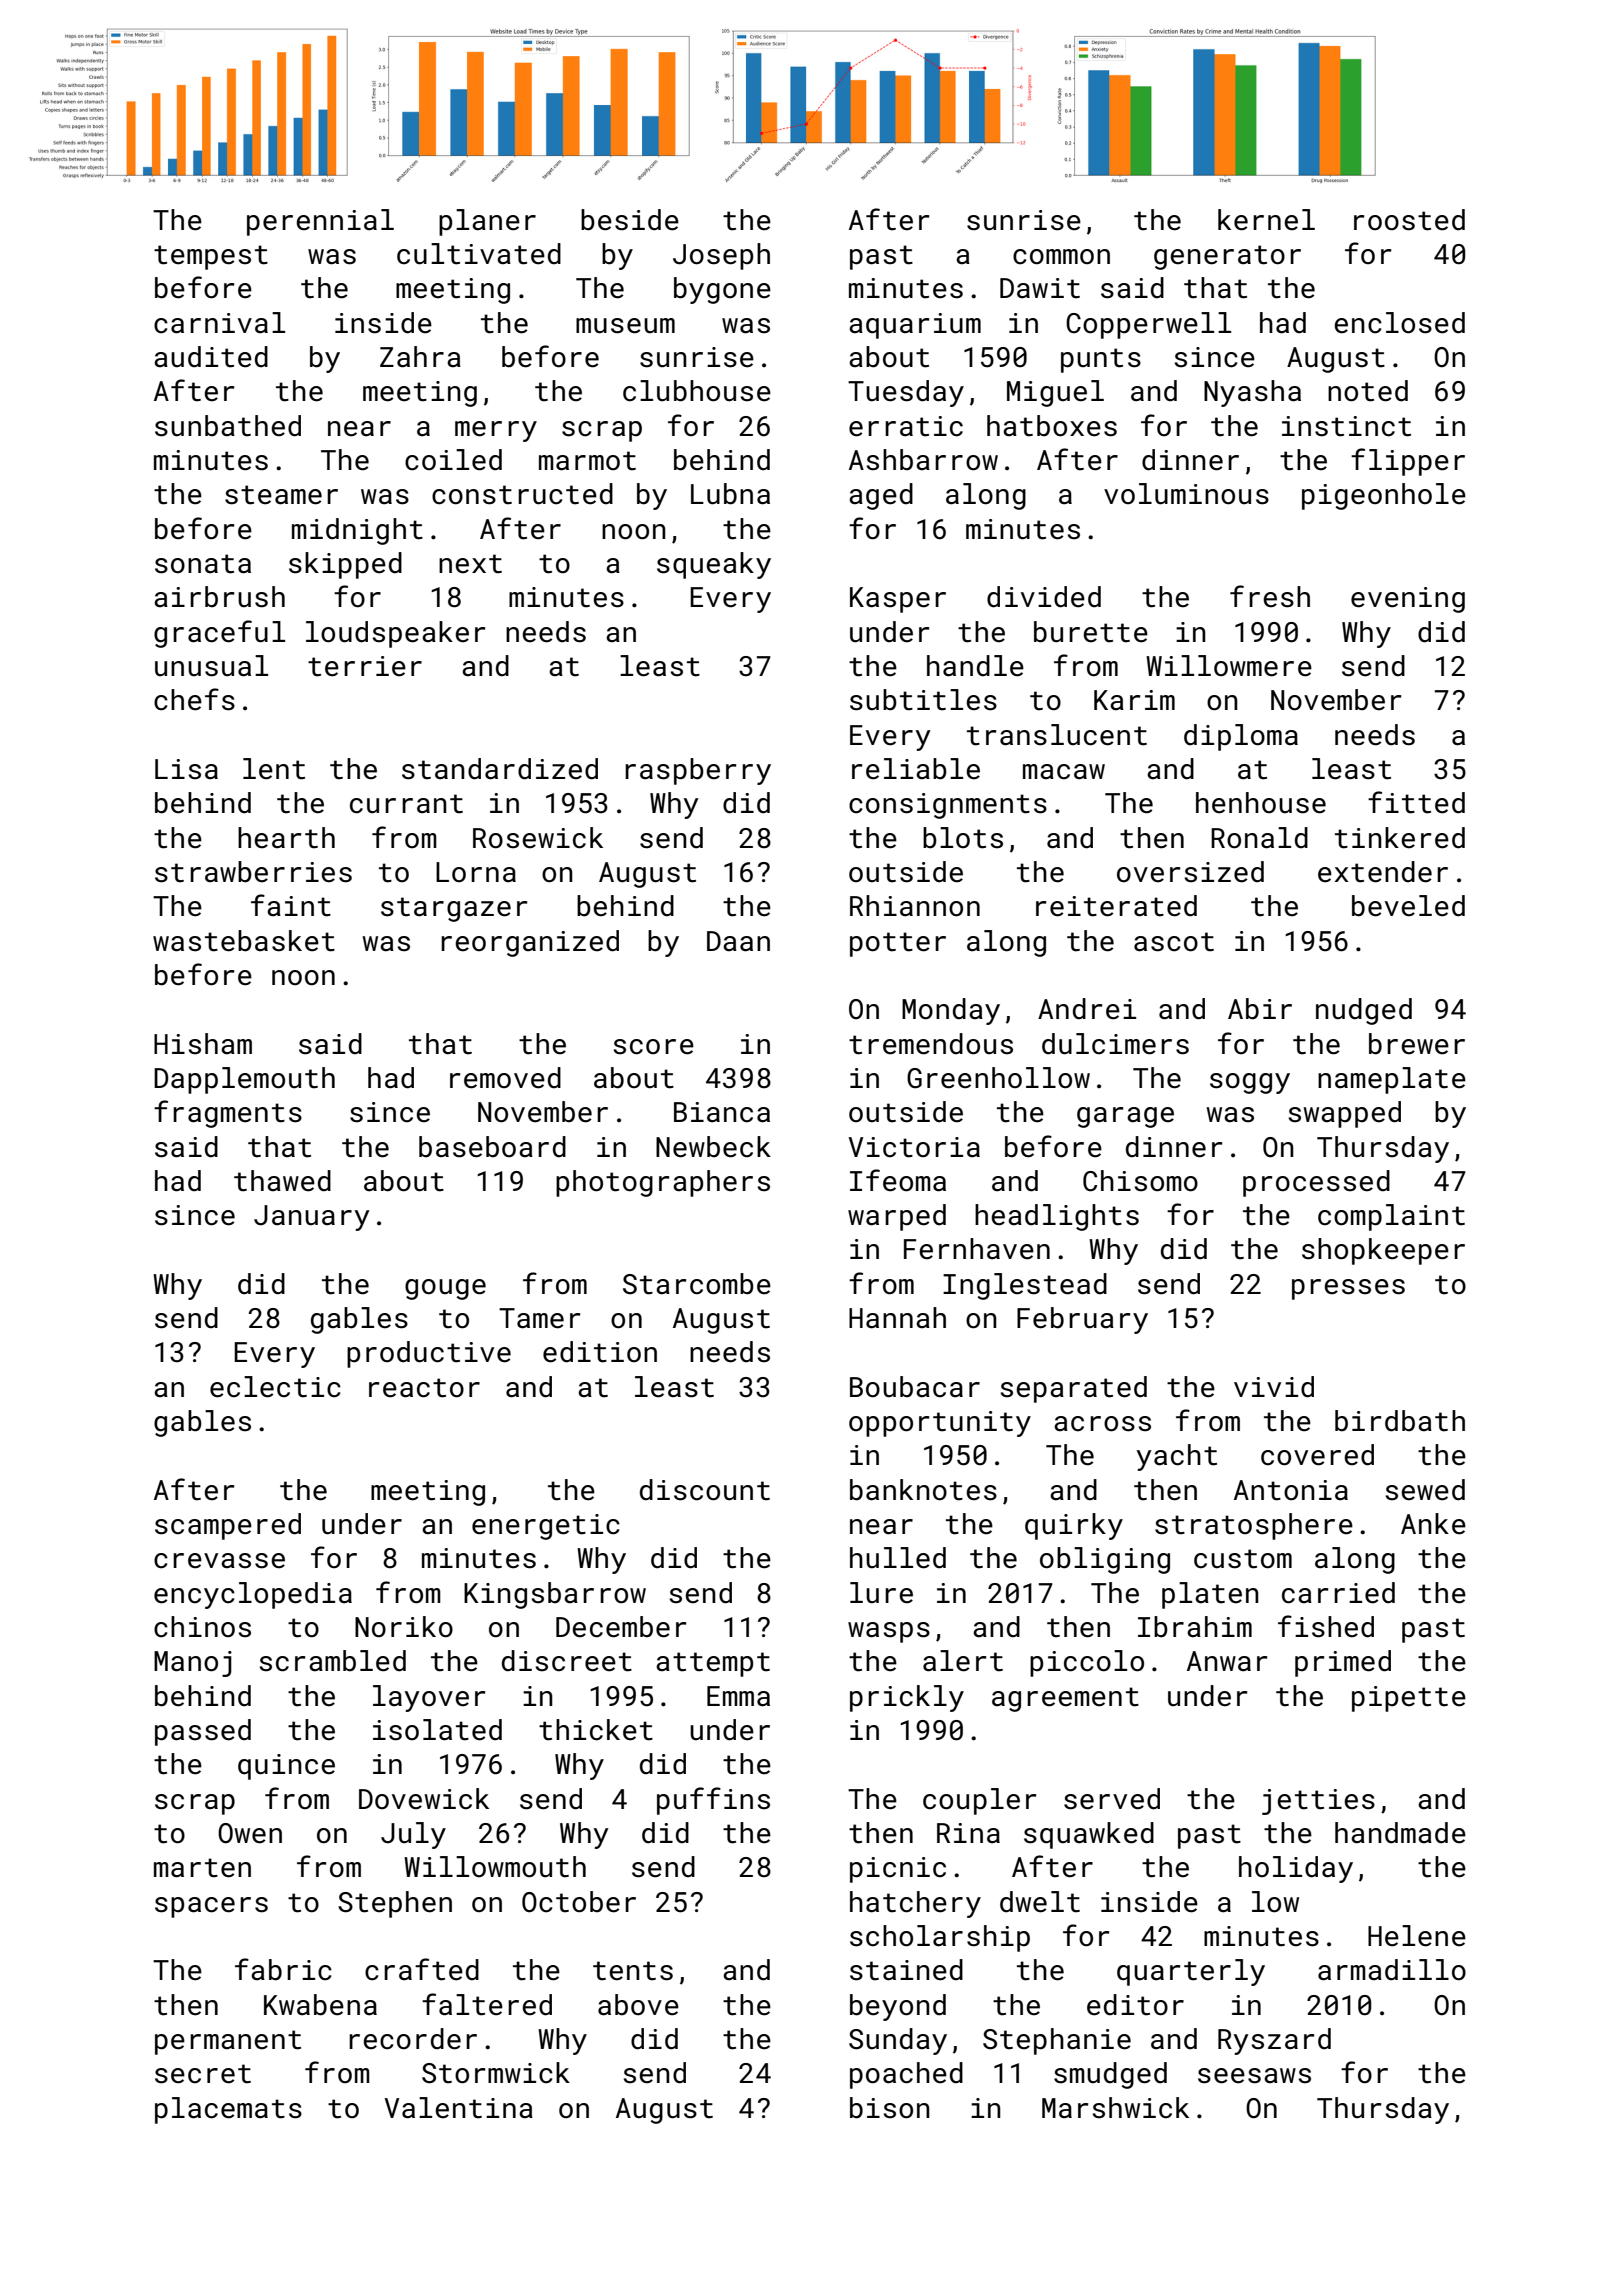 This screenshot has height=2292, width=1620. What do you see at coordinates (228, 1526) in the screenshot?
I see `scampered` at bounding box center [228, 1526].
